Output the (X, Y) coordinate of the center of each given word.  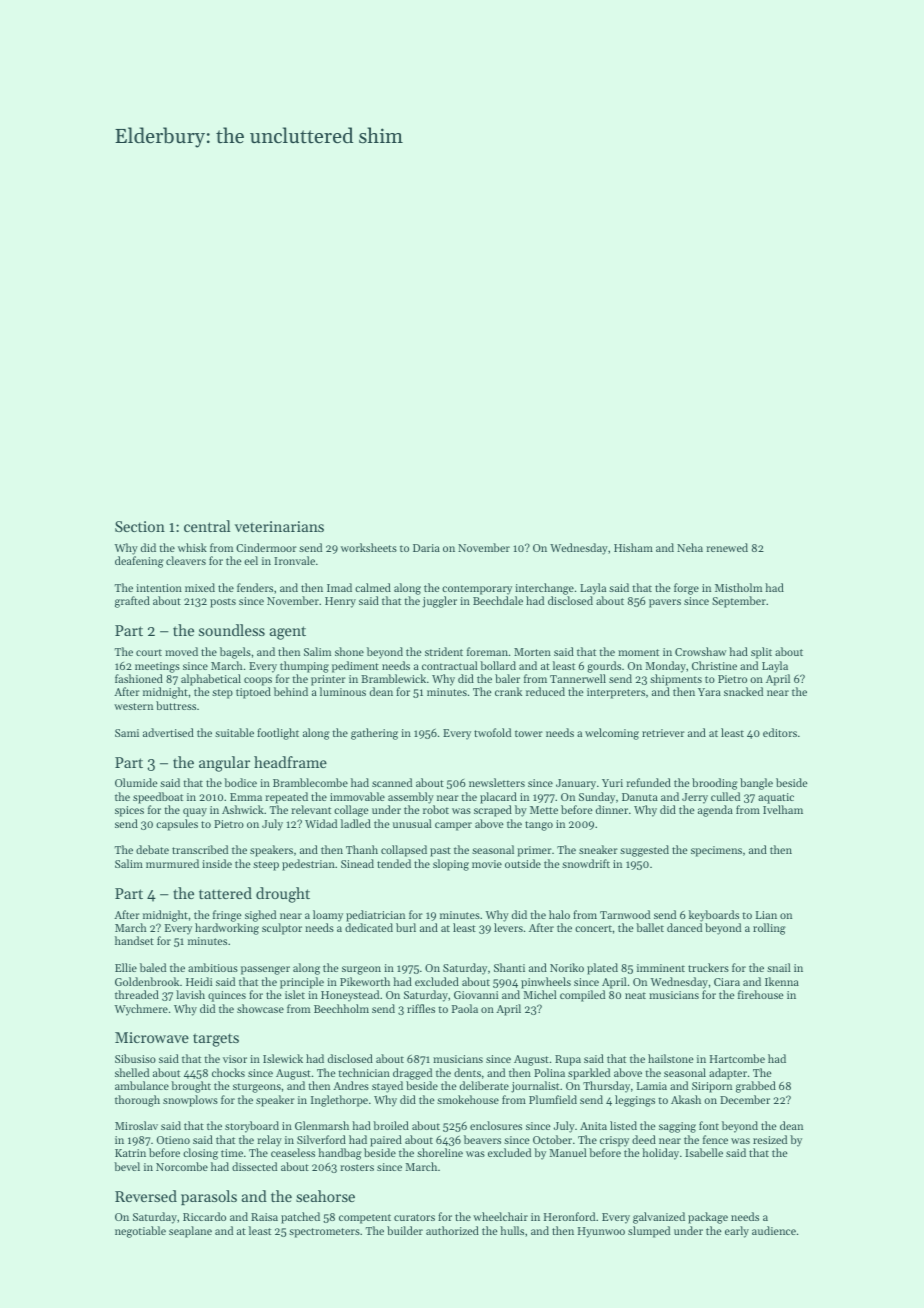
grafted (132, 602)
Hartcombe (737, 1058)
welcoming (612, 734)
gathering (374, 734)
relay (269, 1141)
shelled (132, 1072)
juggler (439, 602)
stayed (387, 1087)
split (761, 653)
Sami (127, 733)
